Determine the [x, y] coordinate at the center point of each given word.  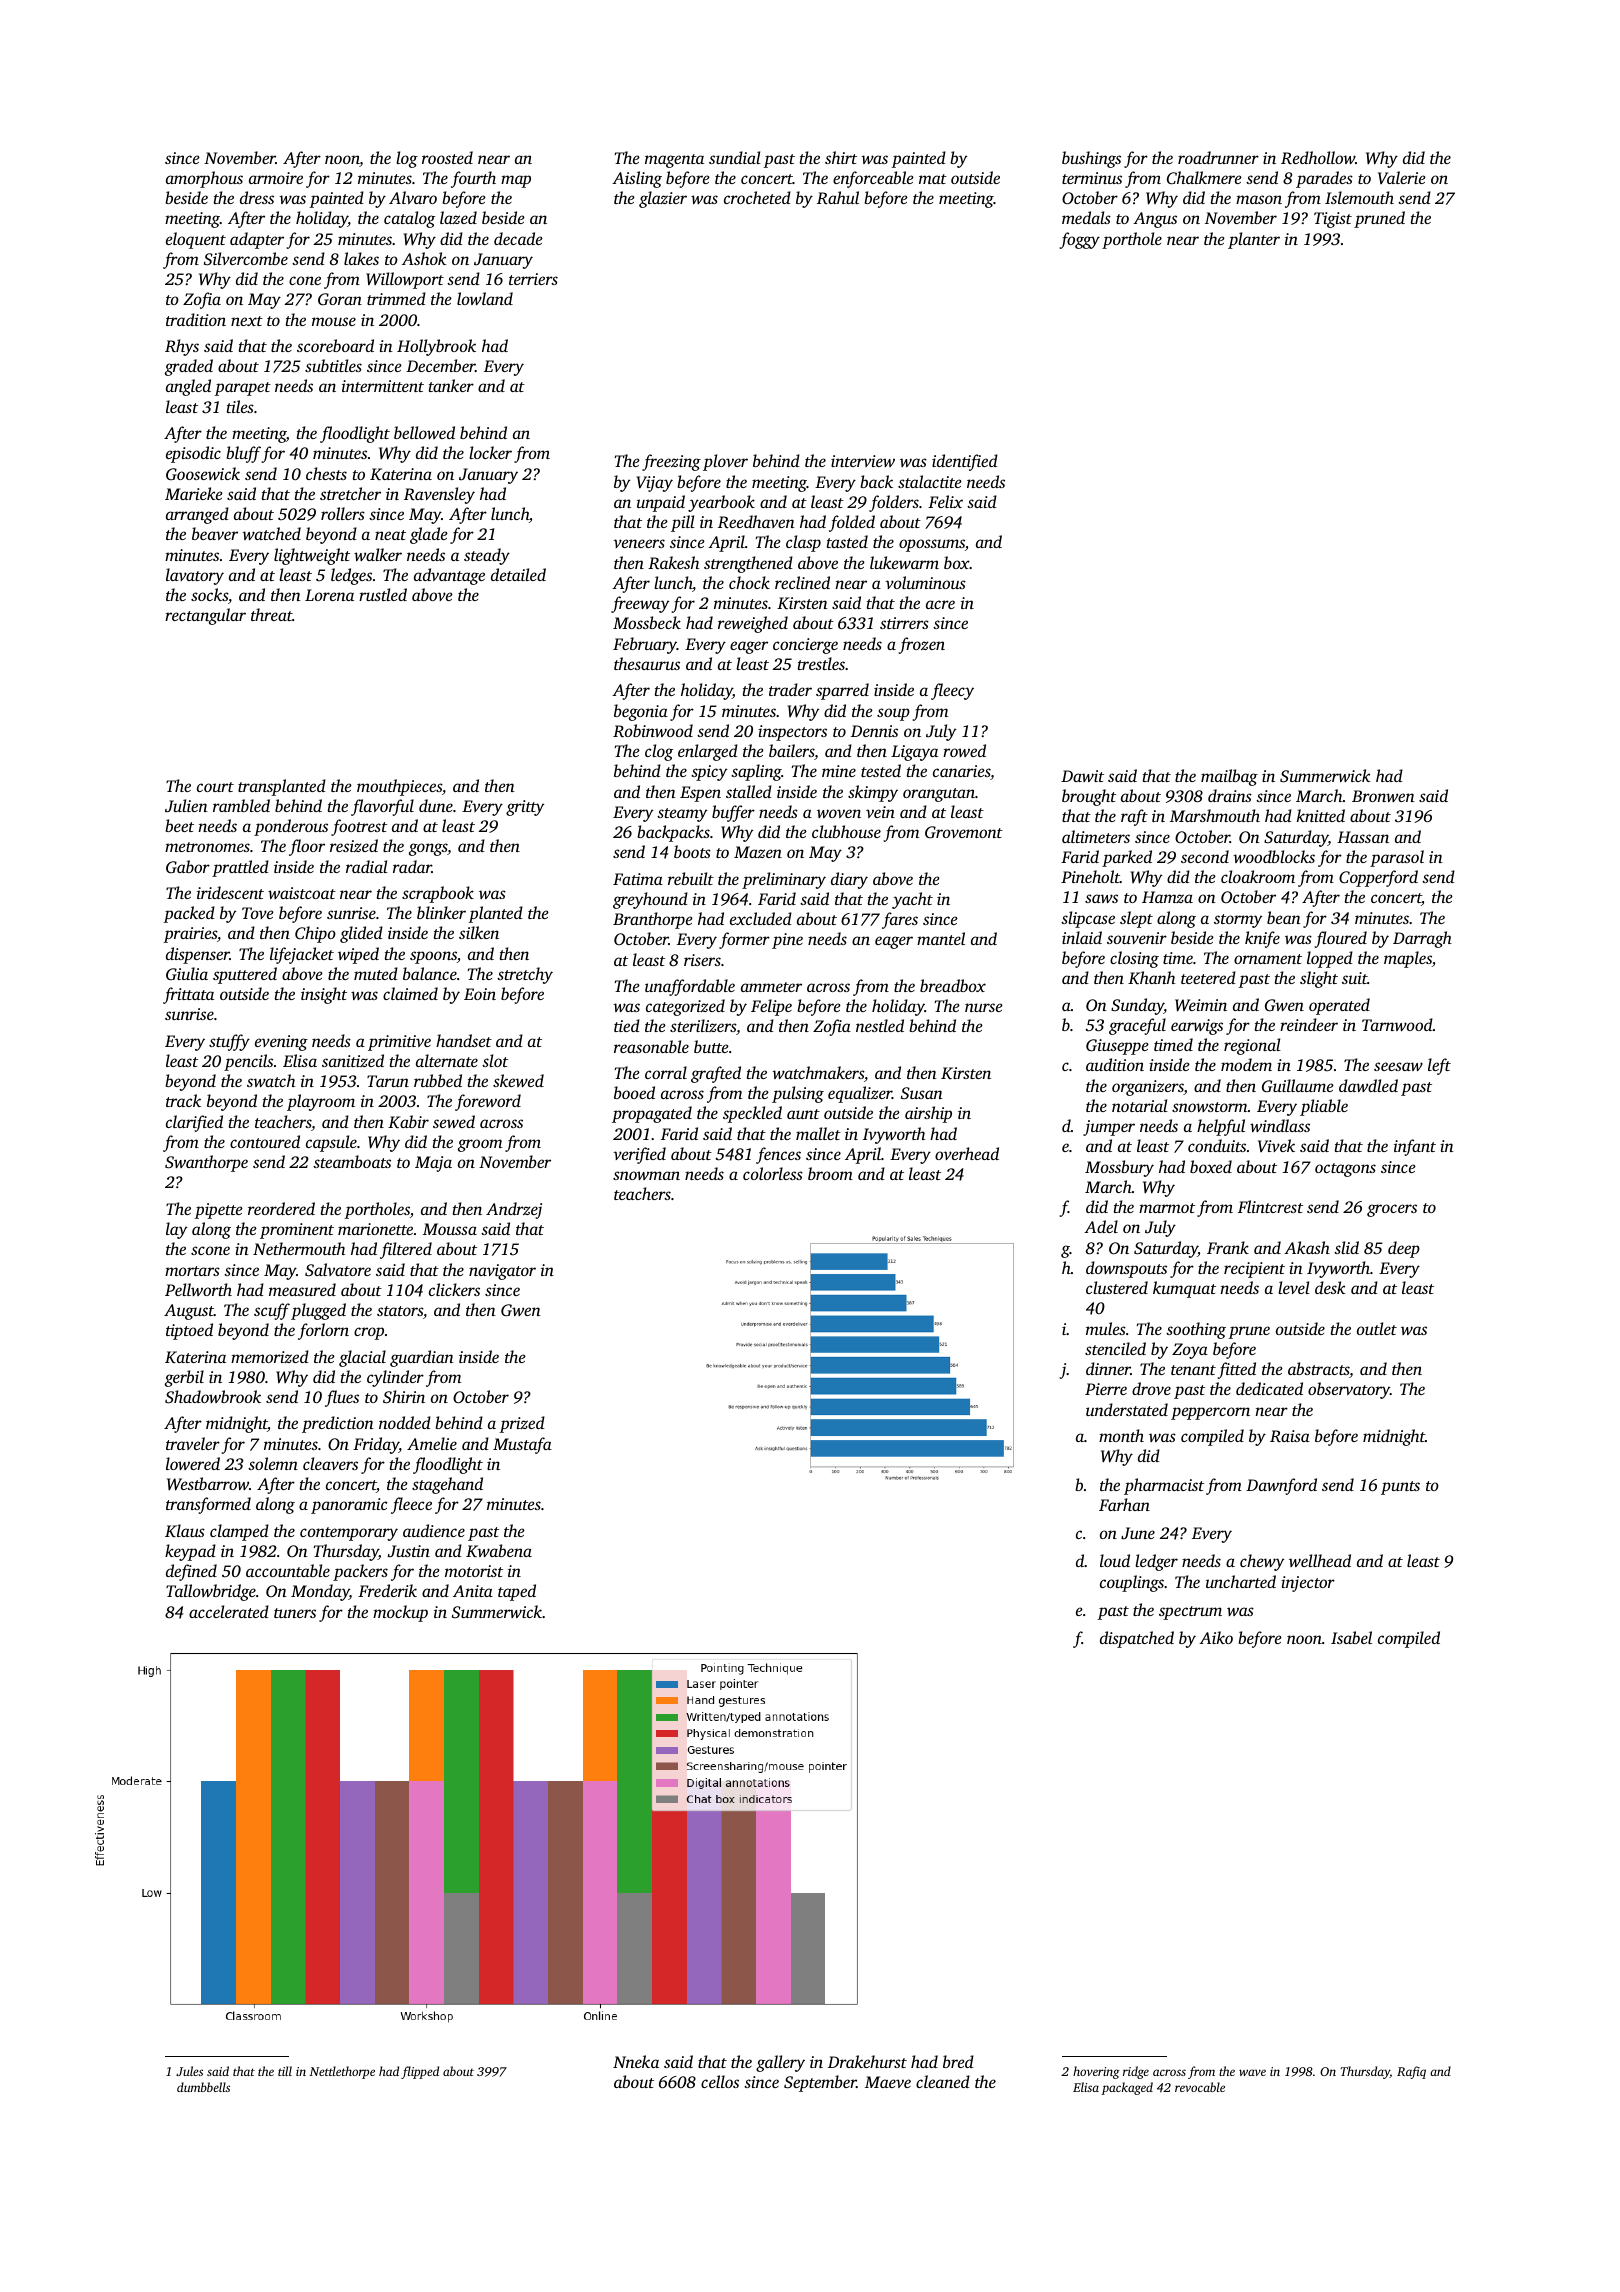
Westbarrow [208, 1484]
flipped [420, 2072]
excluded [761, 918]
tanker [451, 385]
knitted [1321, 815]
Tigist [1333, 220]
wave [1252, 2072]
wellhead [1320, 1560]
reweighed [753, 624]
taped [517, 1592]
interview [863, 461]
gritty [525, 808]
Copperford [1378, 878]
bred [958, 2061]
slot [495, 1060]
